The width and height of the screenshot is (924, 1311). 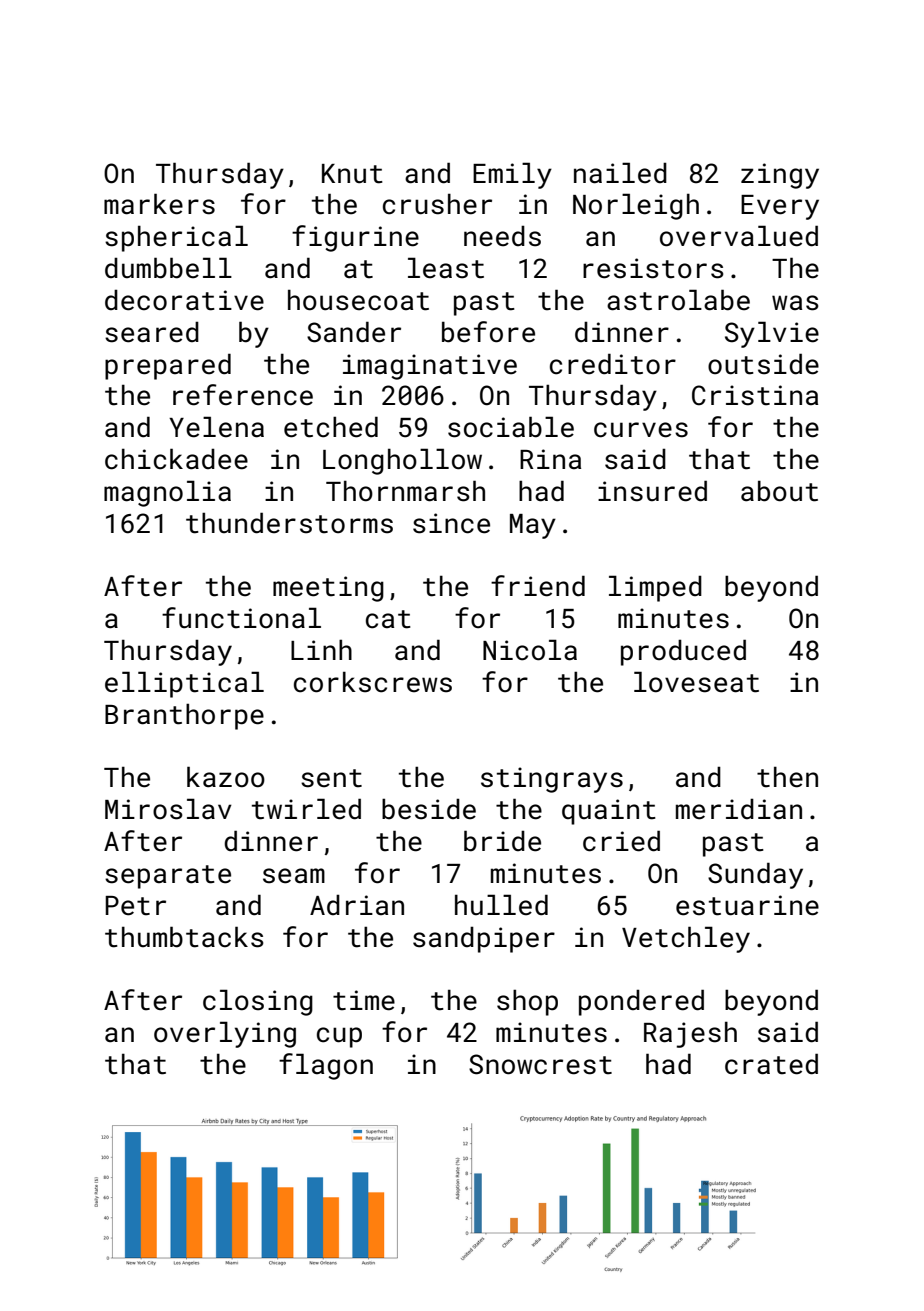 I want to click on since, so click(x=451, y=523).
